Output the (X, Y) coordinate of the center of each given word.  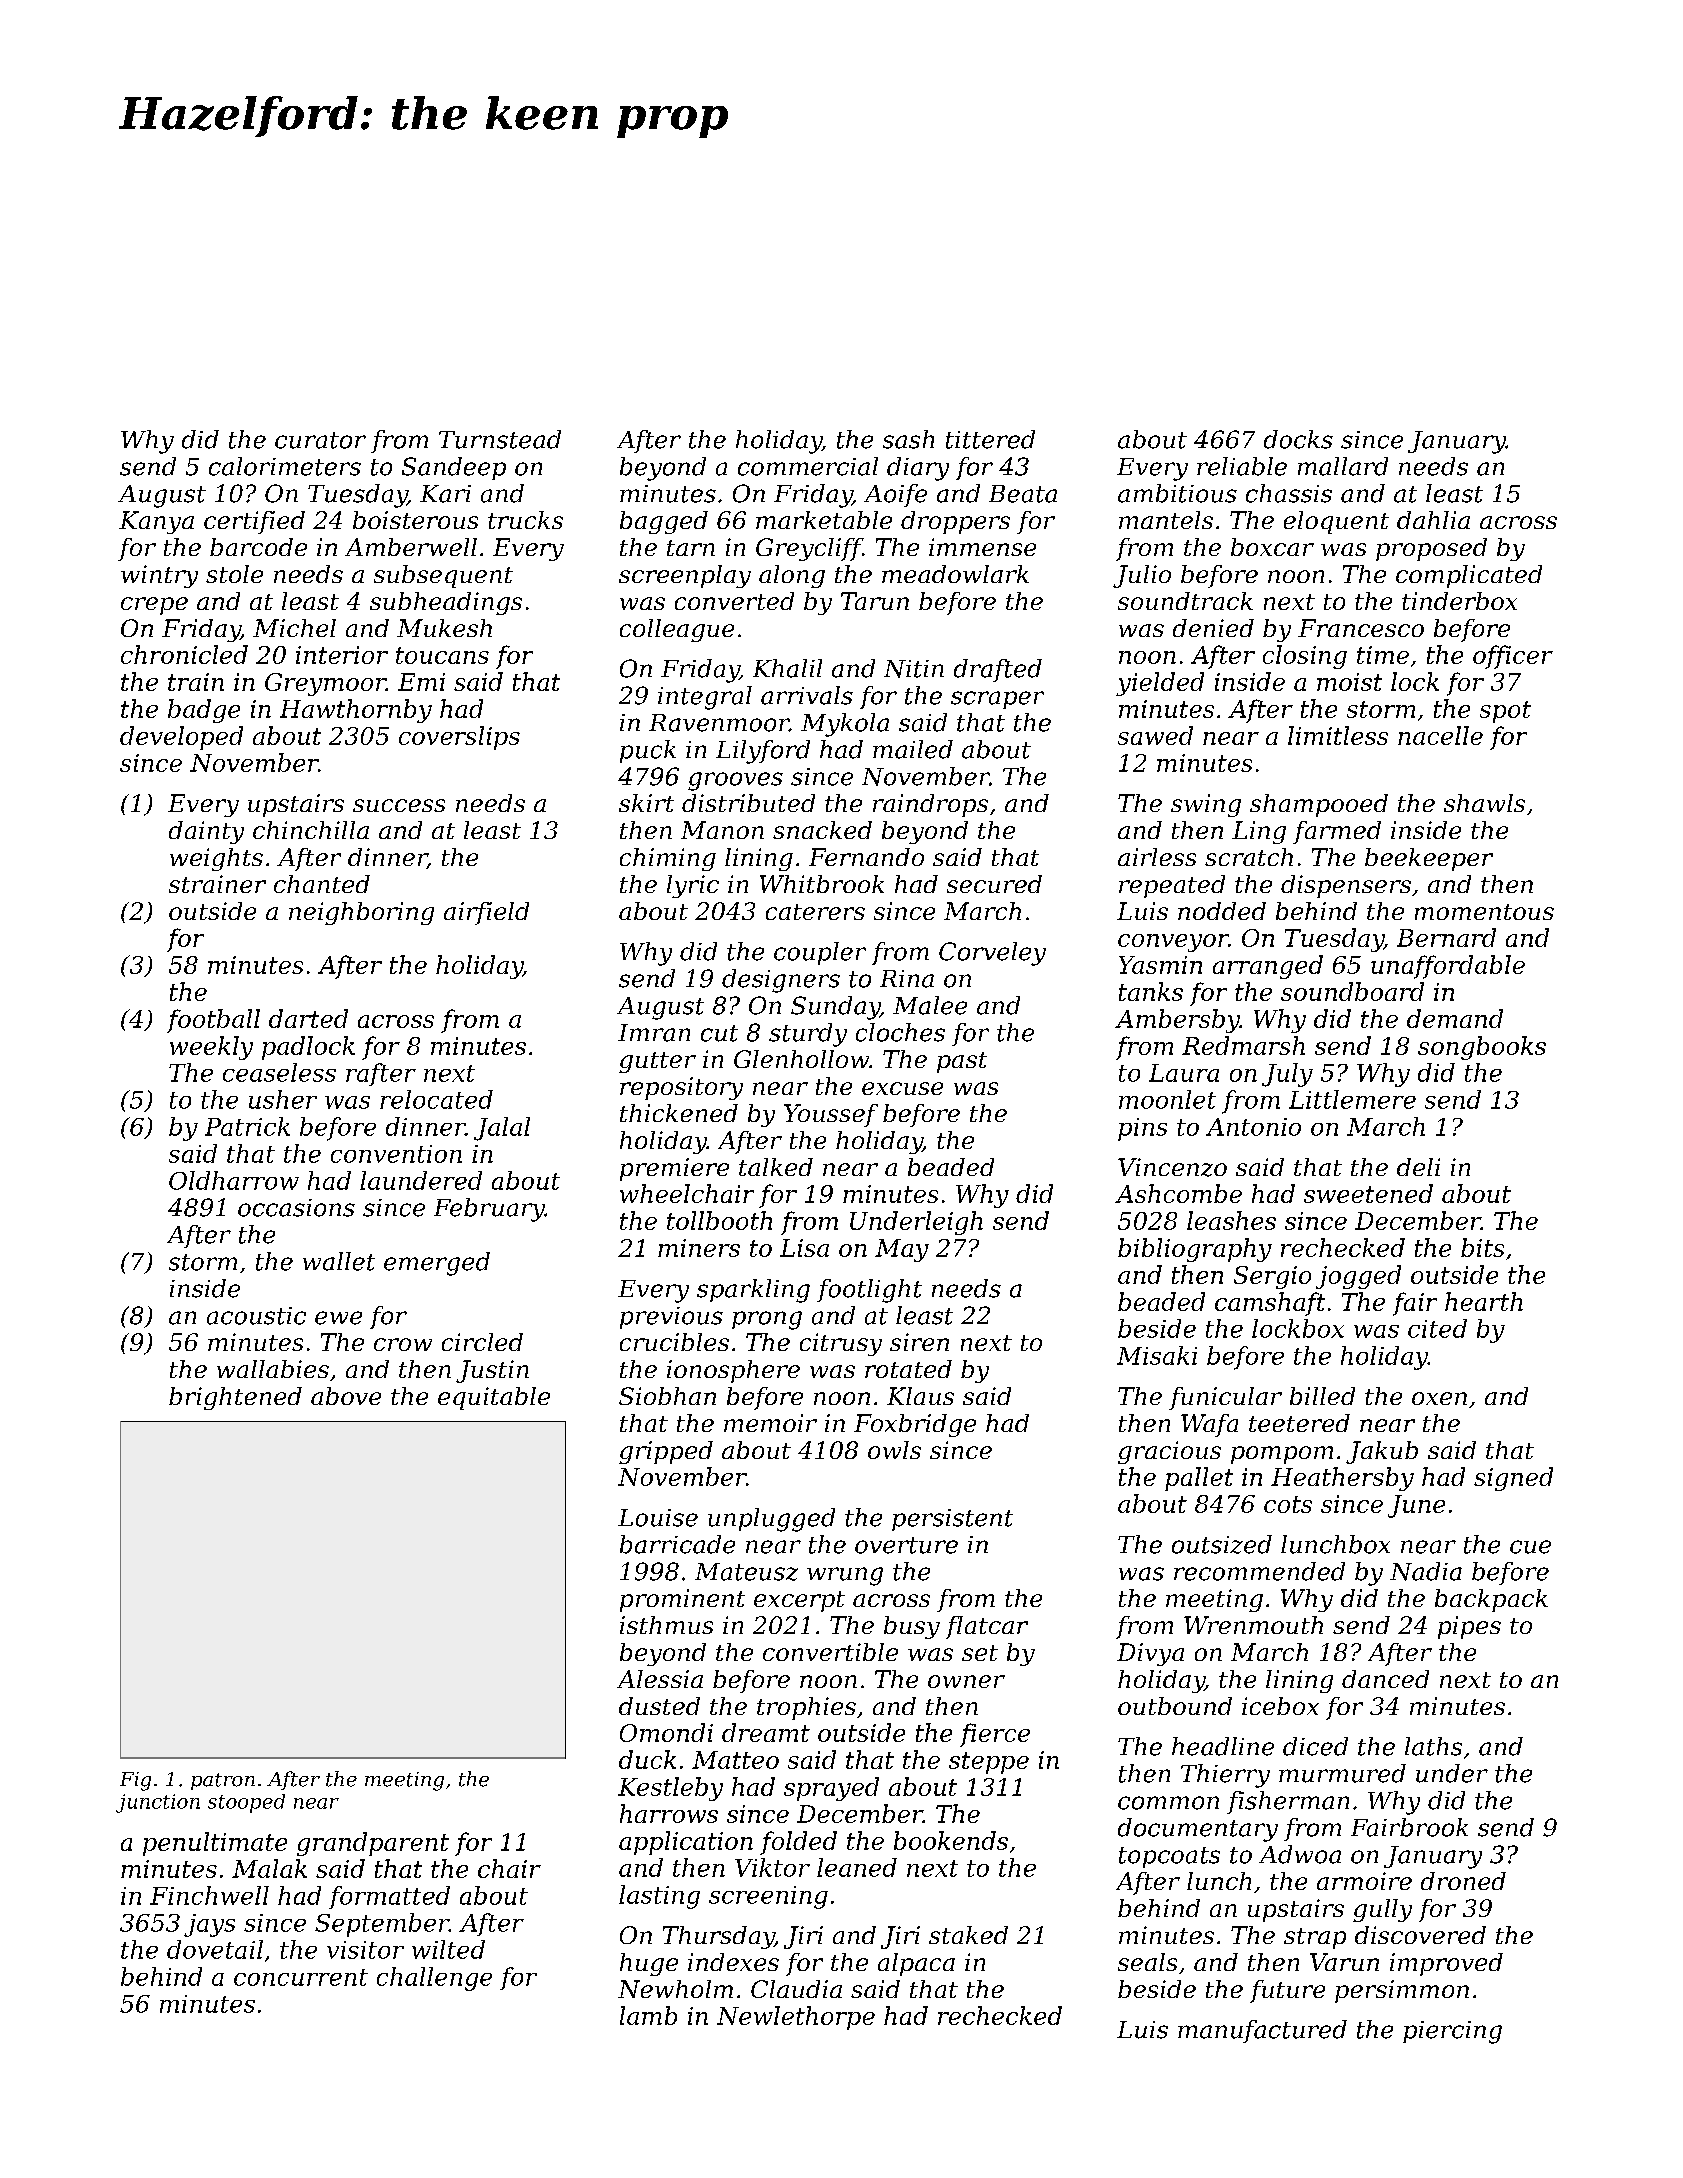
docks (1298, 439)
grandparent (373, 1844)
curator (320, 440)
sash (908, 439)
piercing (1452, 2032)
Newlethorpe (796, 2018)
